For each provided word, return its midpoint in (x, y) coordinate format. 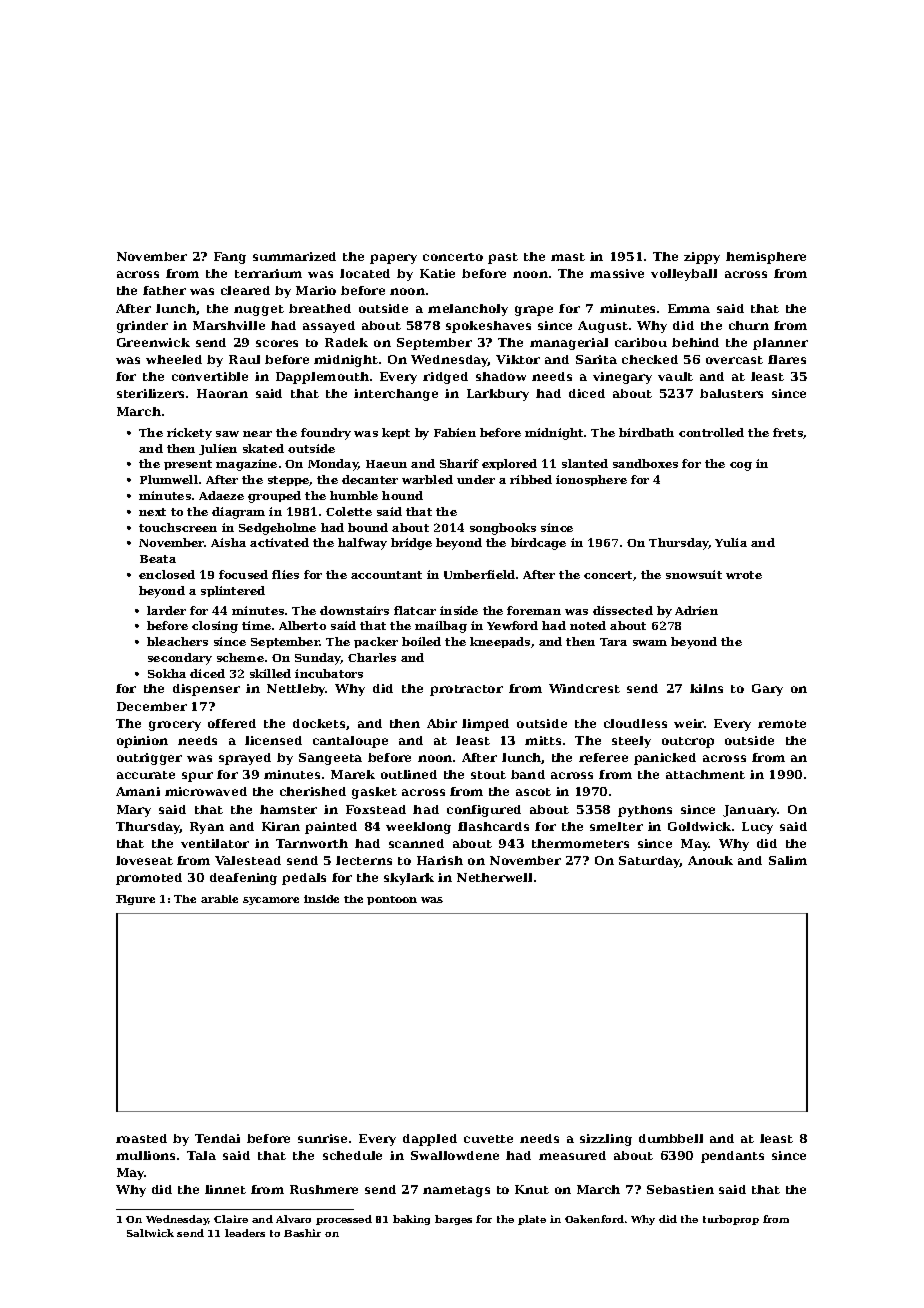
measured (572, 1155)
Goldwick (699, 826)
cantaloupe (350, 742)
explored (509, 464)
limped (485, 725)
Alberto (302, 625)
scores (277, 343)
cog (741, 466)
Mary (134, 811)
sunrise (322, 1138)
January (750, 811)
